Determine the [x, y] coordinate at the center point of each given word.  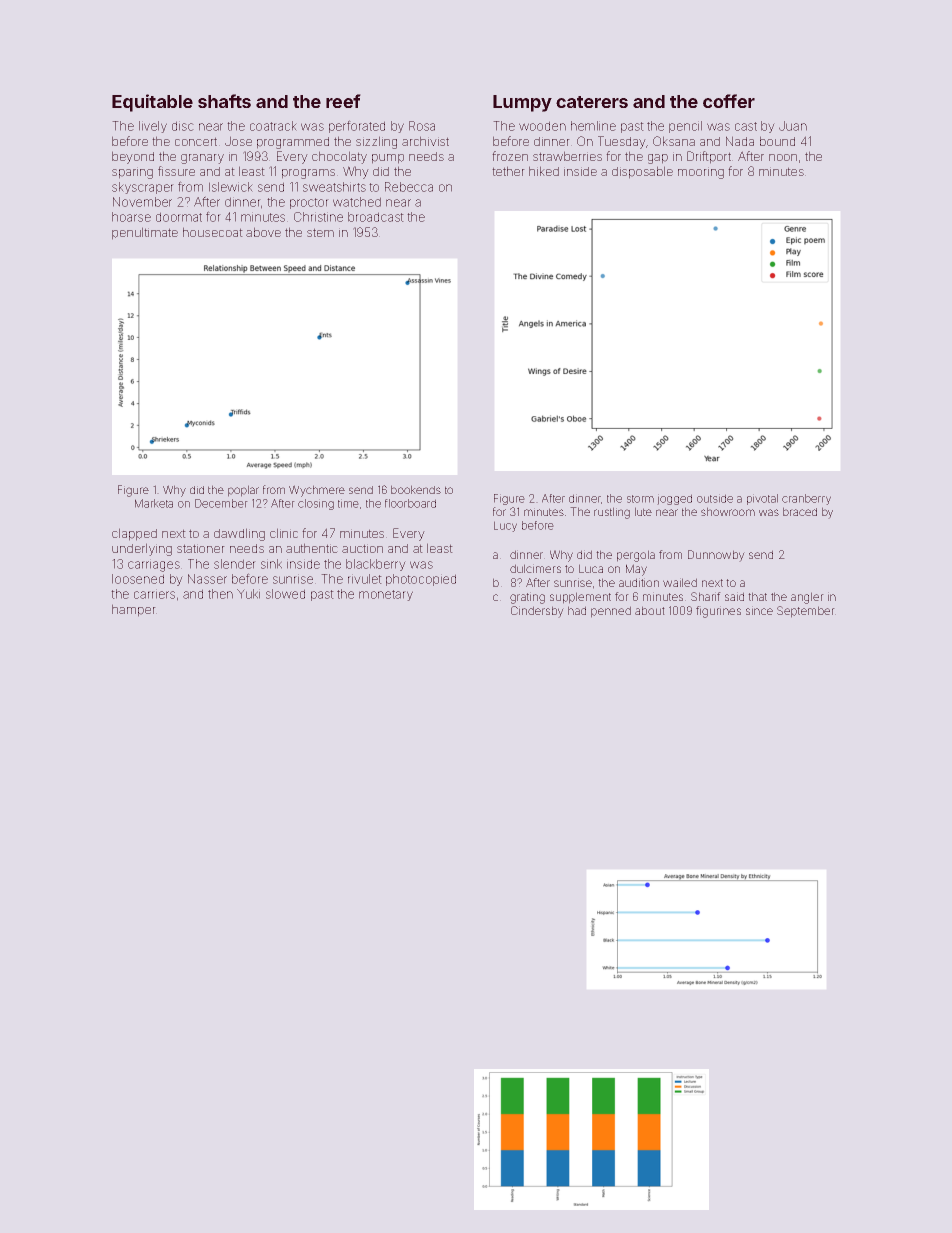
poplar [243, 491]
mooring [701, 173]
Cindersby [537, 612]
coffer [729, 101]
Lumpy [522, 103]
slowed [285, 594]
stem [320, 232]
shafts [224, 101]
